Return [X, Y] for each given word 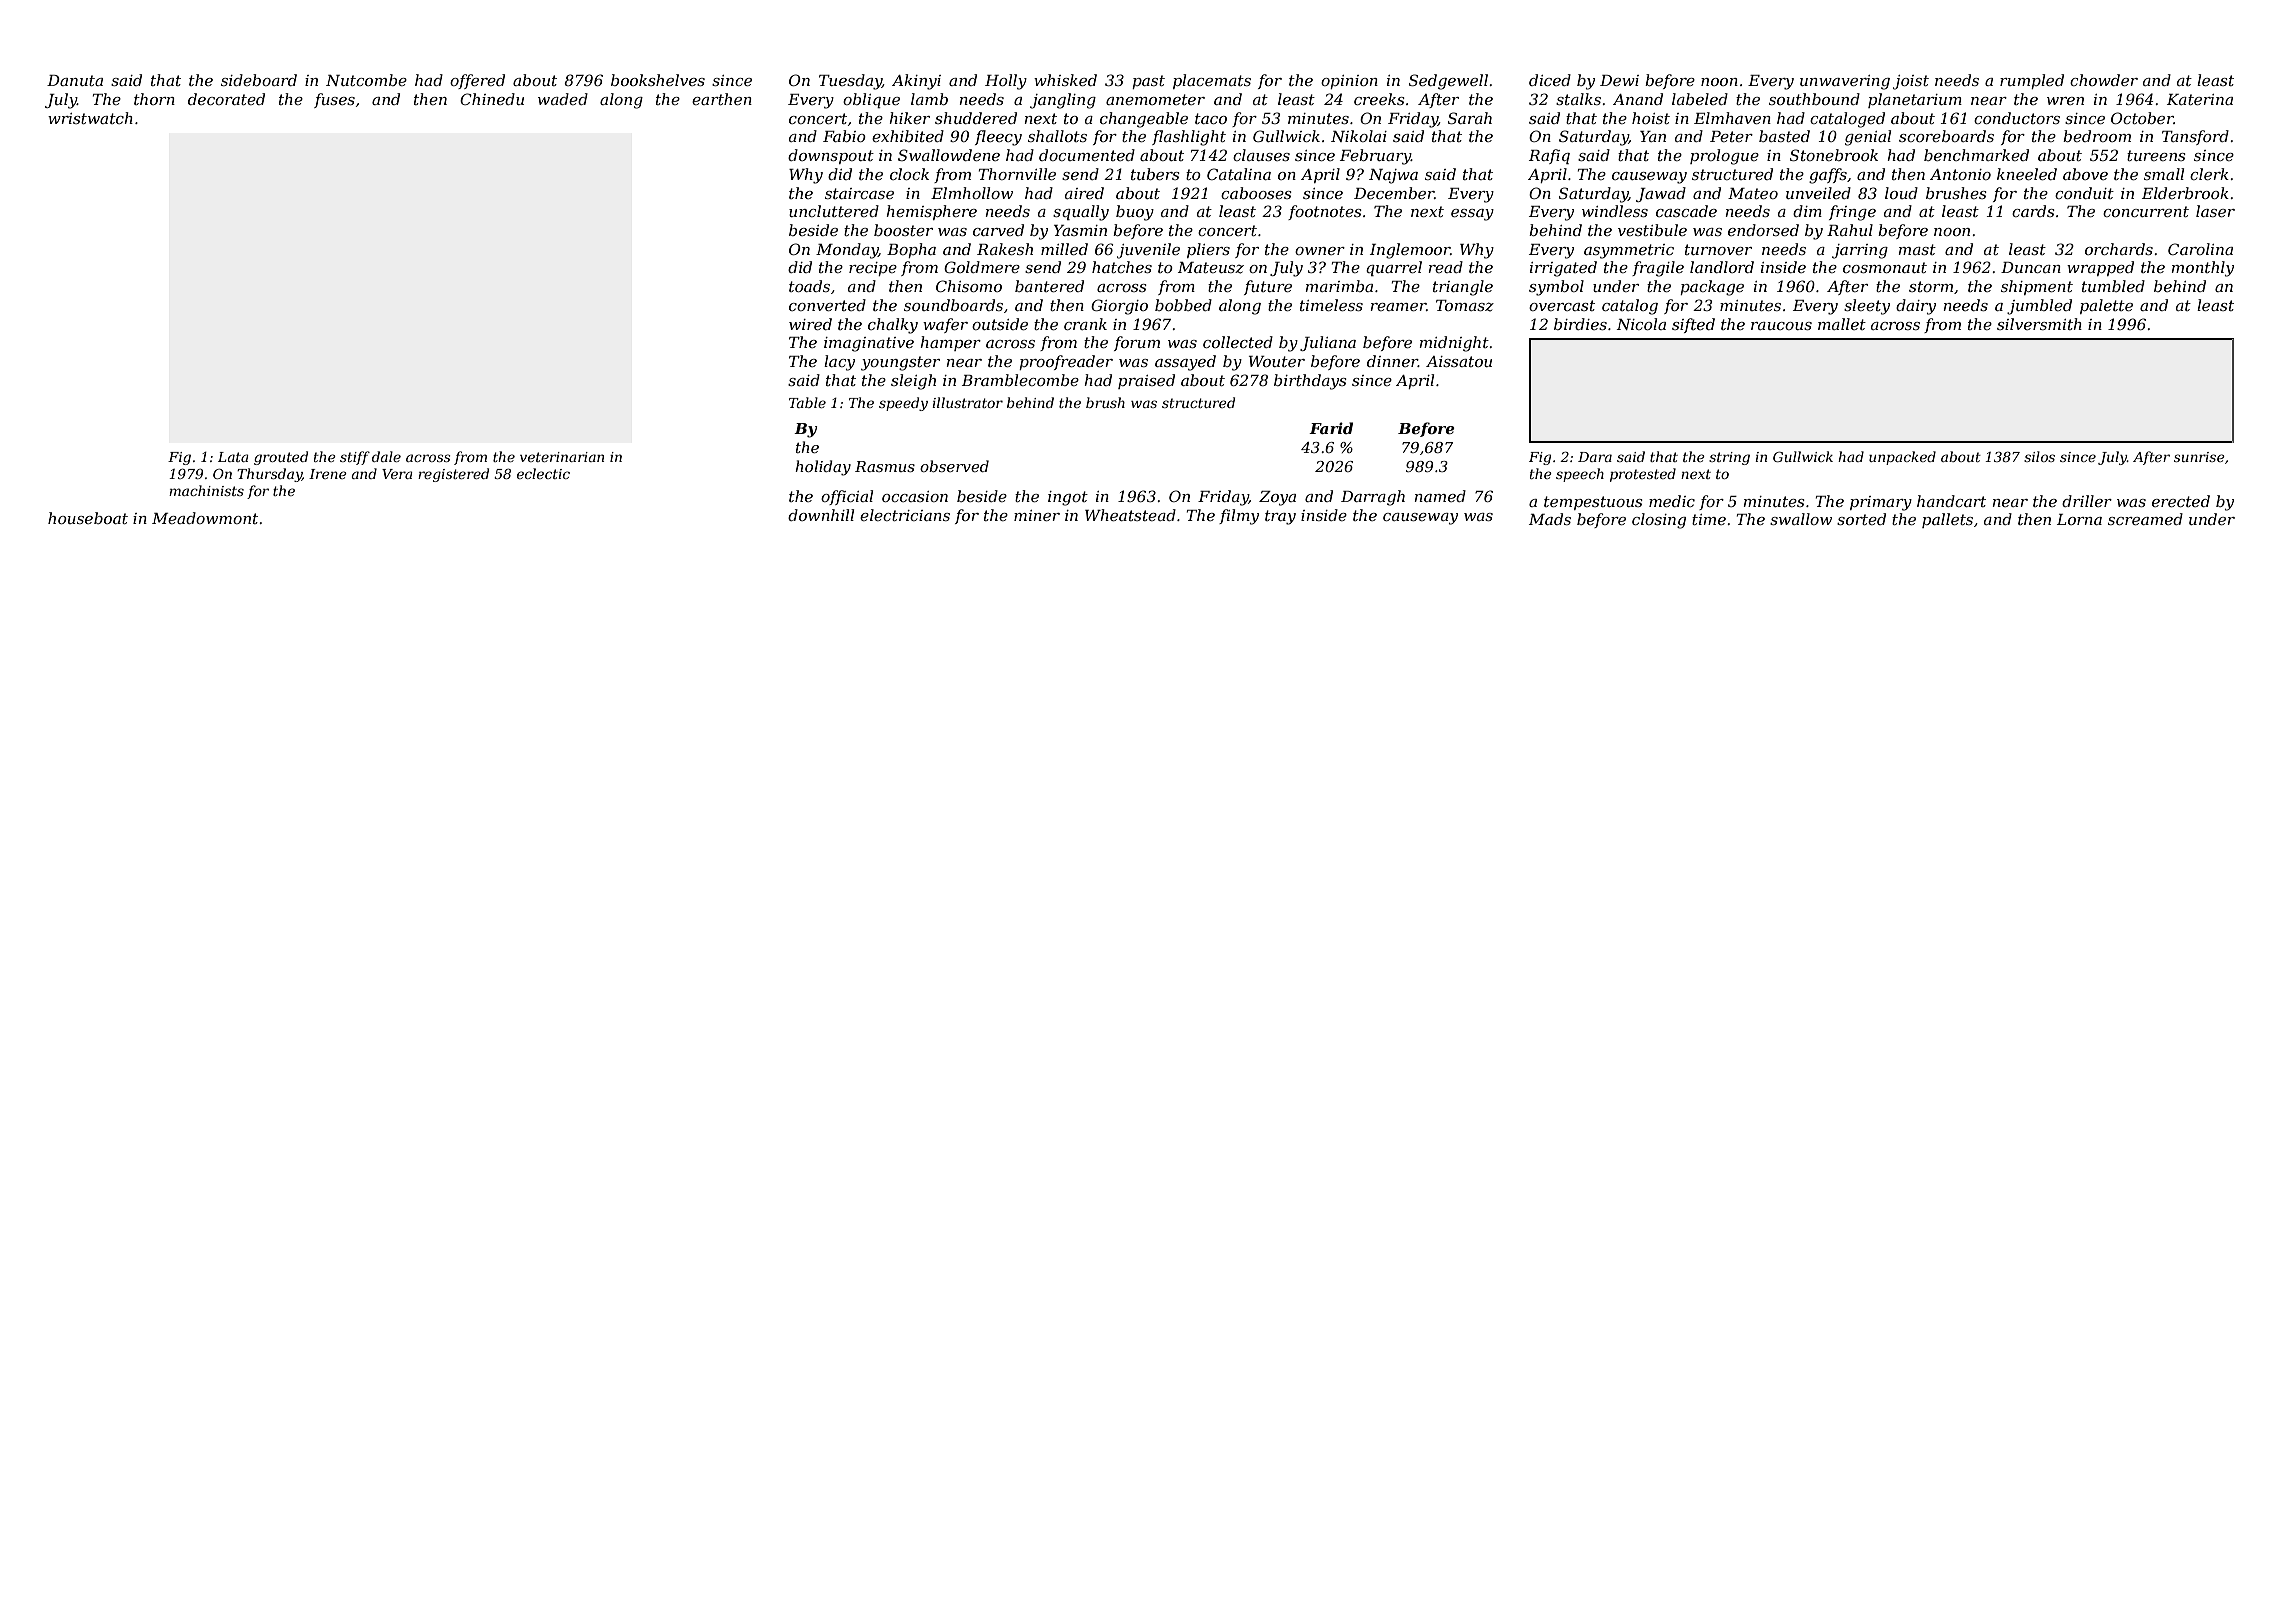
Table [807, 402]
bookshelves [658, 80]
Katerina [2200, 99]
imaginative [869, 344]
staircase [859, 193]
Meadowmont [205, 518]
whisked [1065, 80]
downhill [821, 515]
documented [1087, 155]
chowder [2104, 80]
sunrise [2199, 457]
